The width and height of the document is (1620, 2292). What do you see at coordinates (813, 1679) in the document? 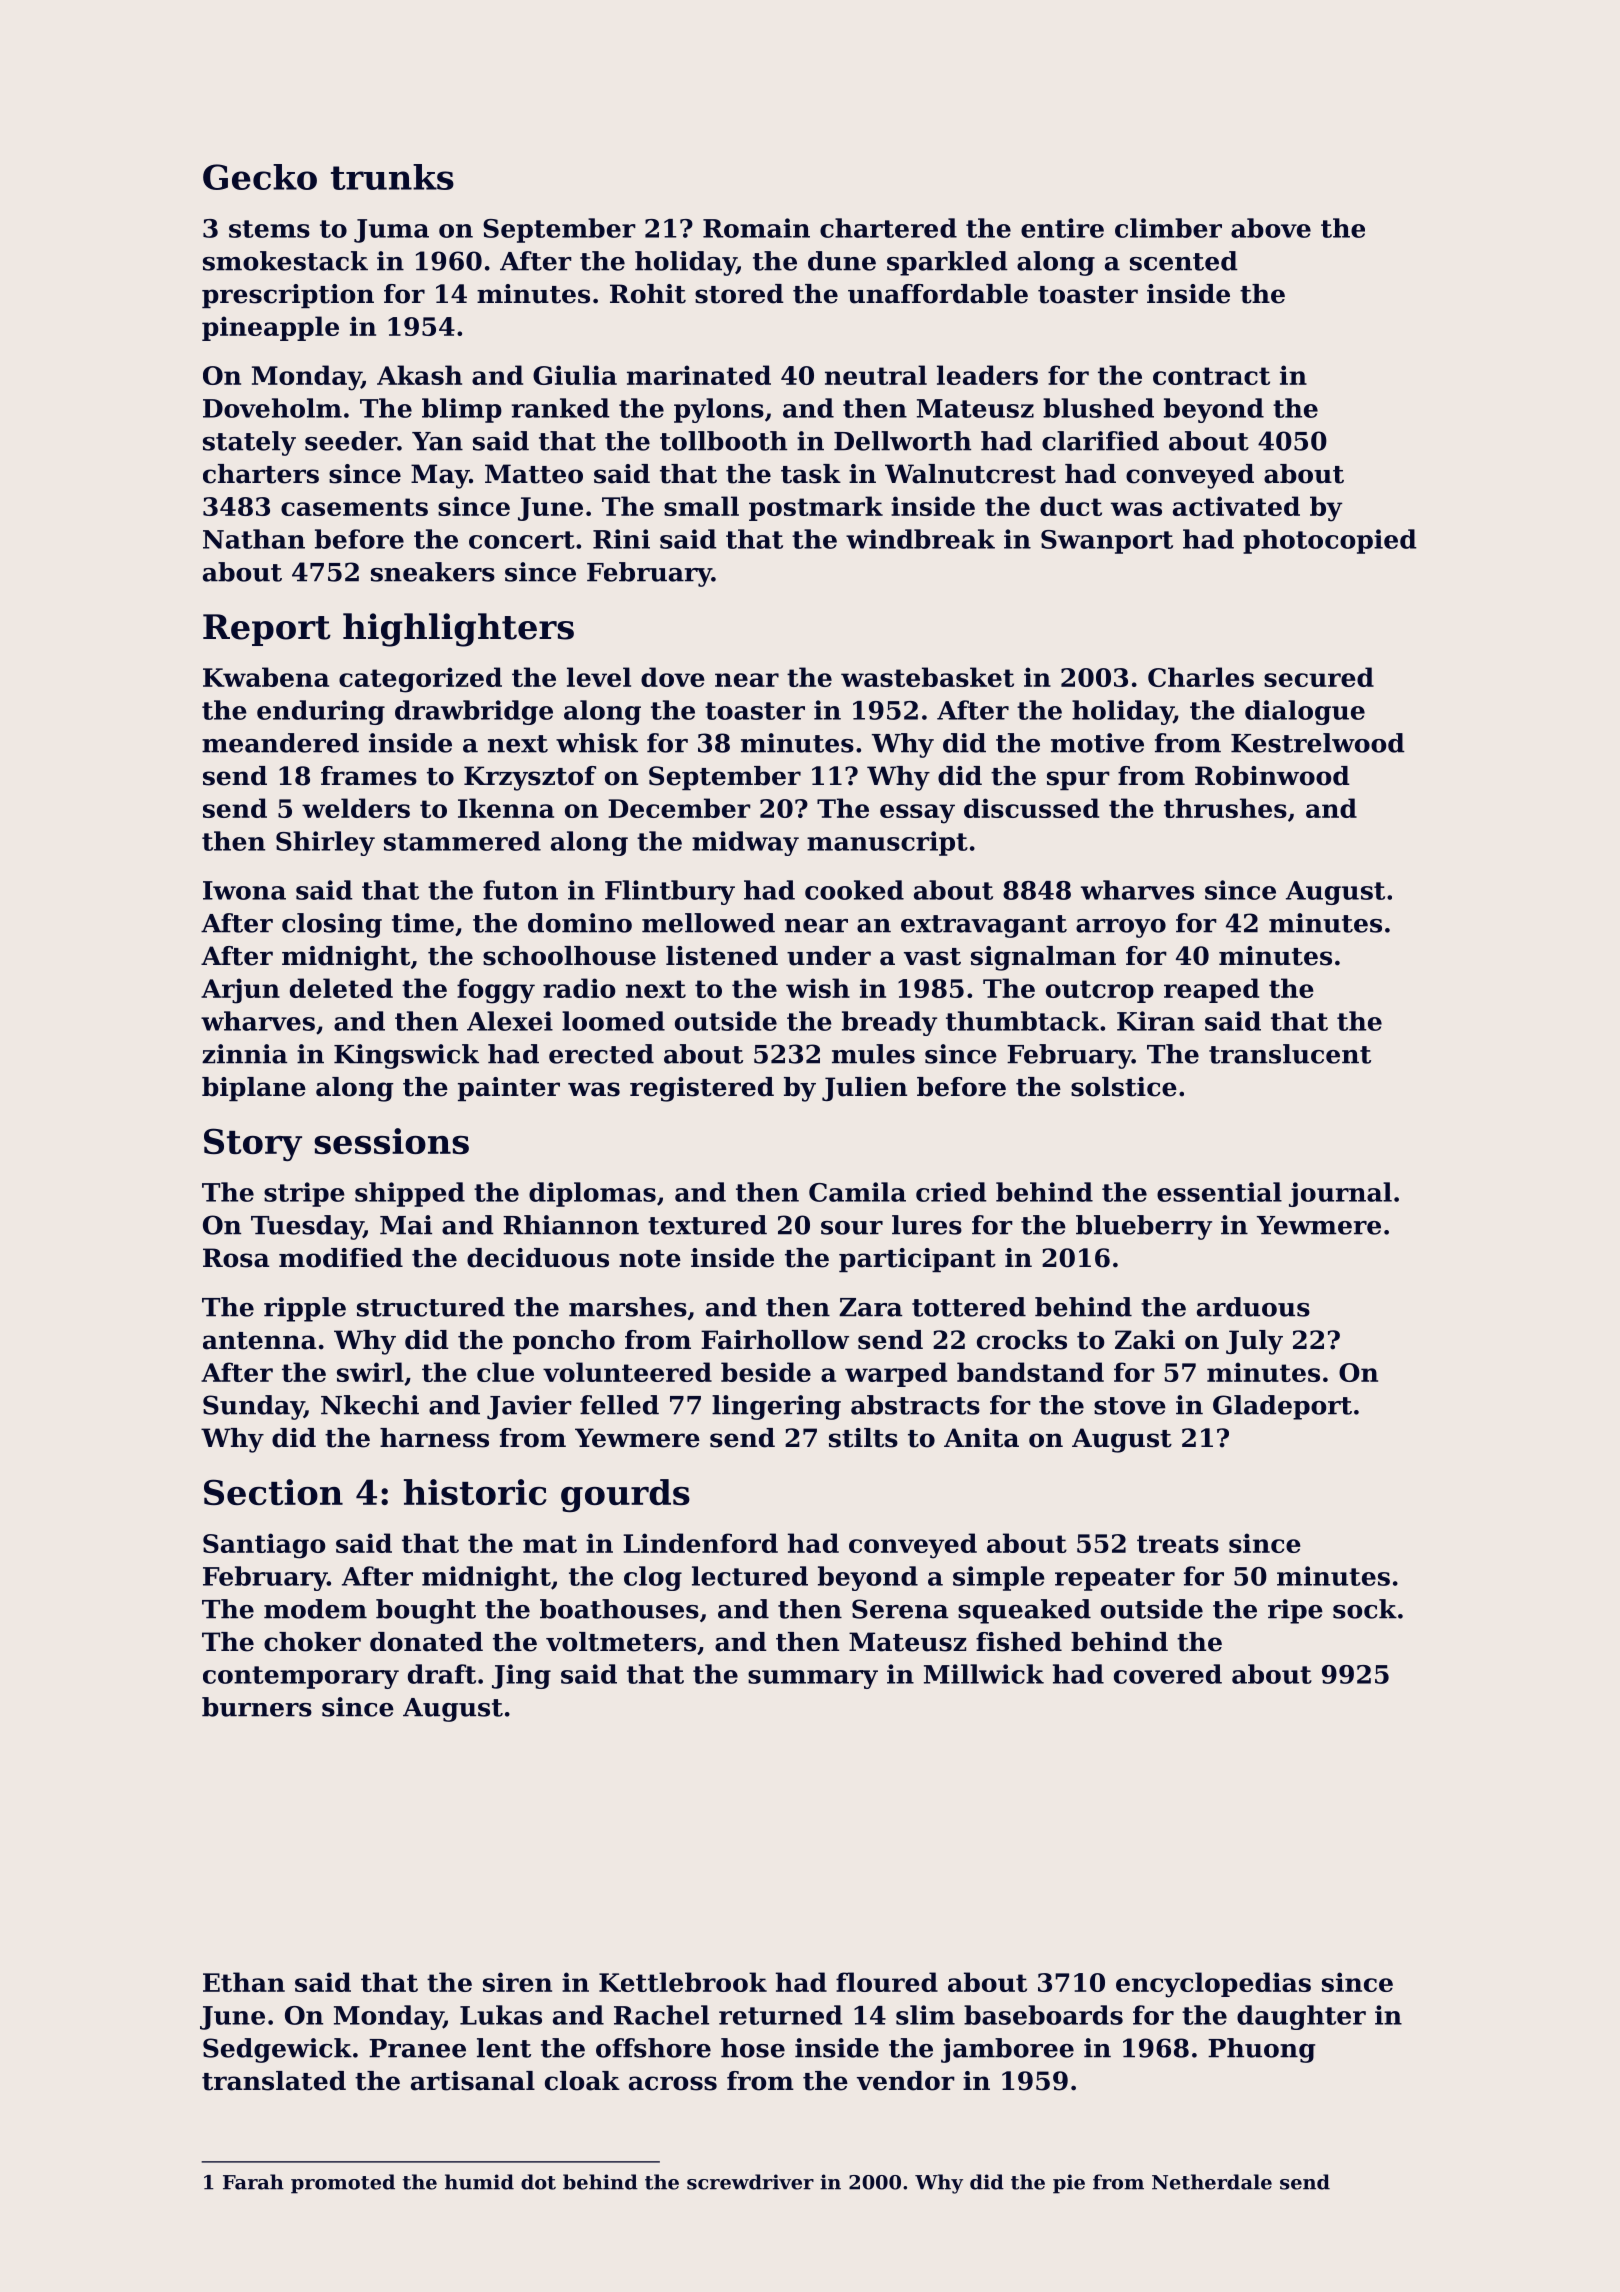
I see `summary` at bounding box center [813, 1679].
